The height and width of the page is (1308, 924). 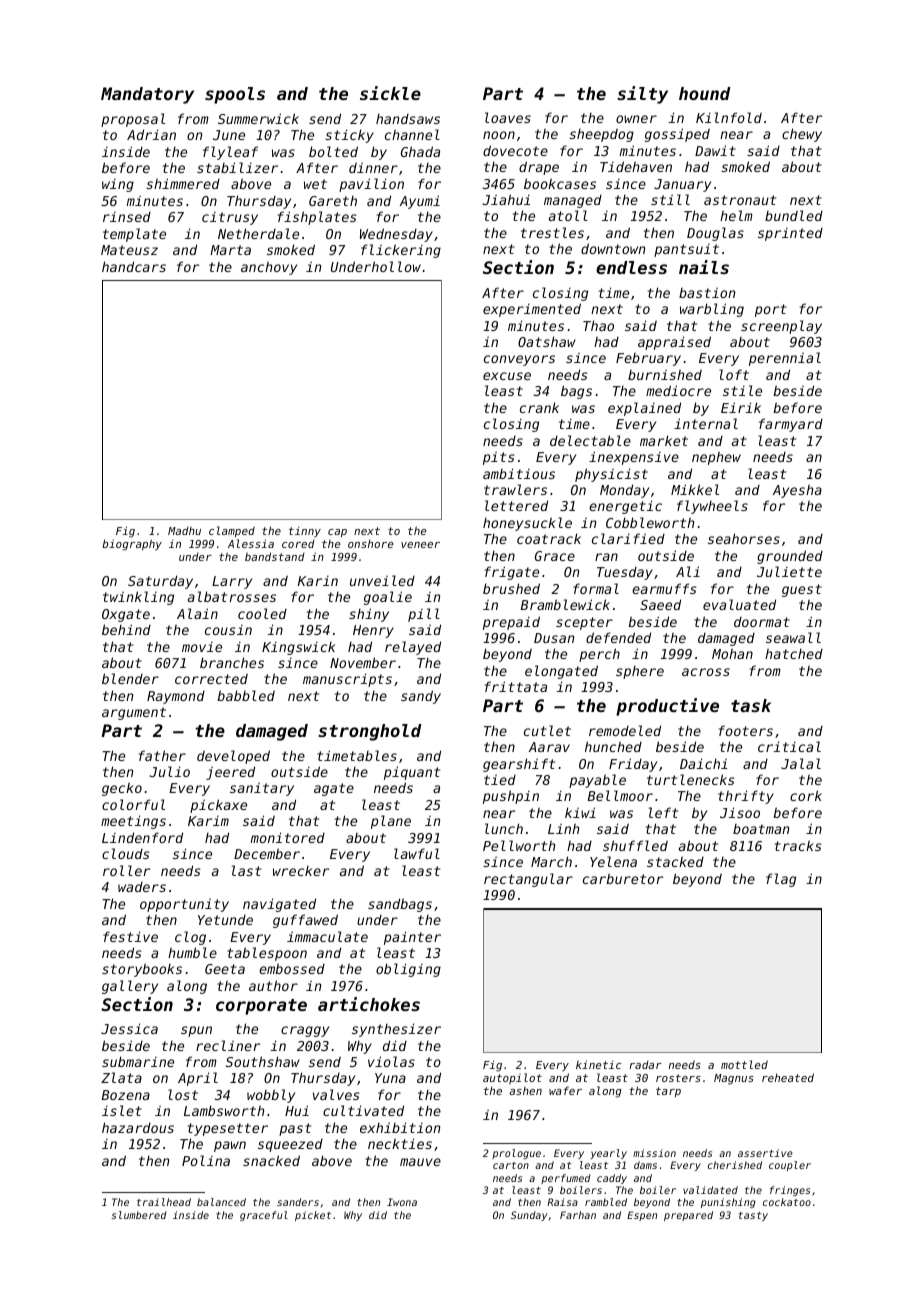 What do you see at coordinates (133, 120) in the page?
I see `proposal` at bounding box center [133, 120].
